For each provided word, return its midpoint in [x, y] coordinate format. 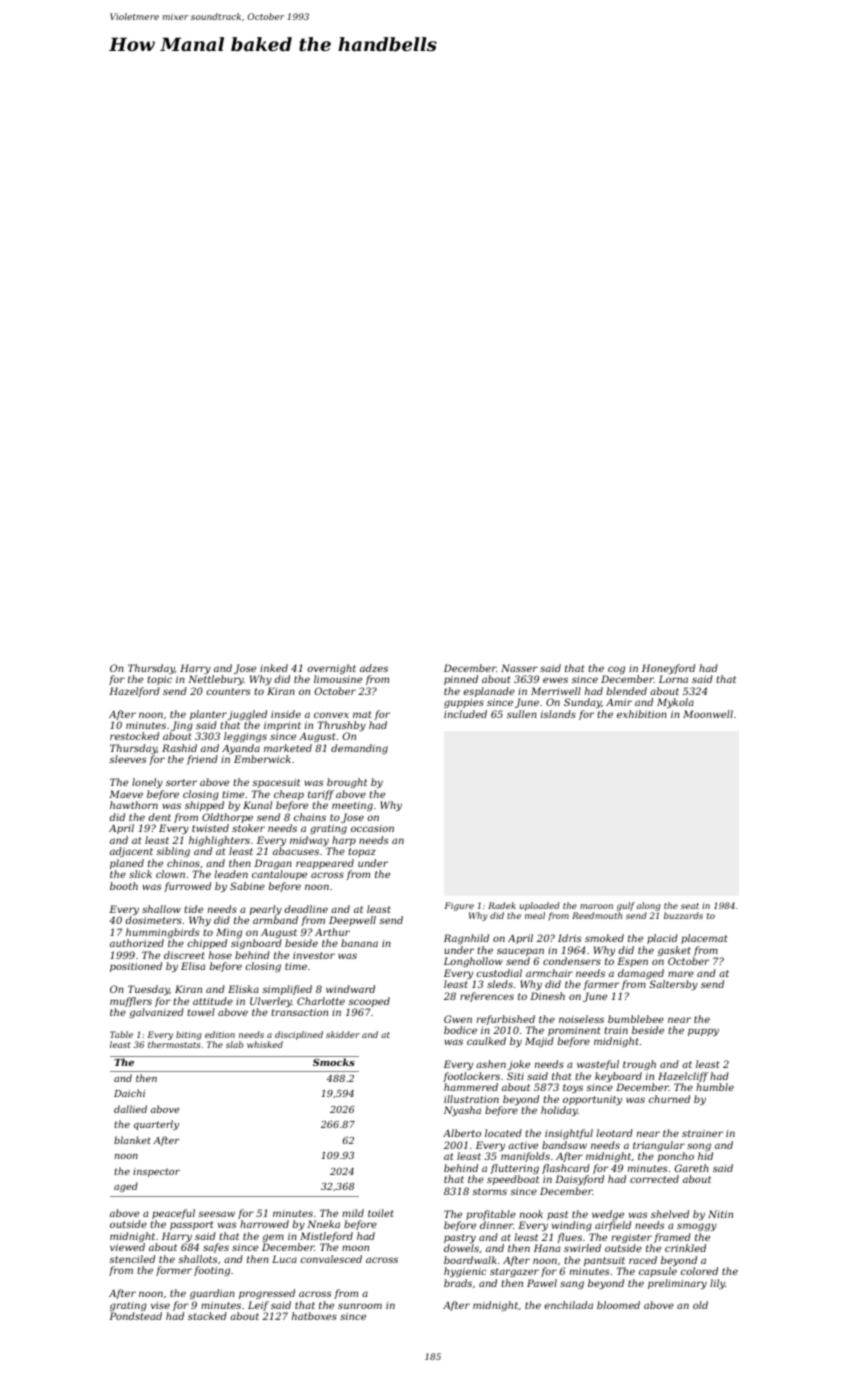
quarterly [156, 1125]
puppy [703, 1032]
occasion [372, 828]
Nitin [720, 1214]
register [632, 1238]
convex [331, 715]
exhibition [642, 714]
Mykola [675, 703]
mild [353, 1213]
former [174, 1271]
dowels [461, 1248]
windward [350, 989]
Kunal [257, 805]
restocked [134, 736]
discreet [184, 955]
